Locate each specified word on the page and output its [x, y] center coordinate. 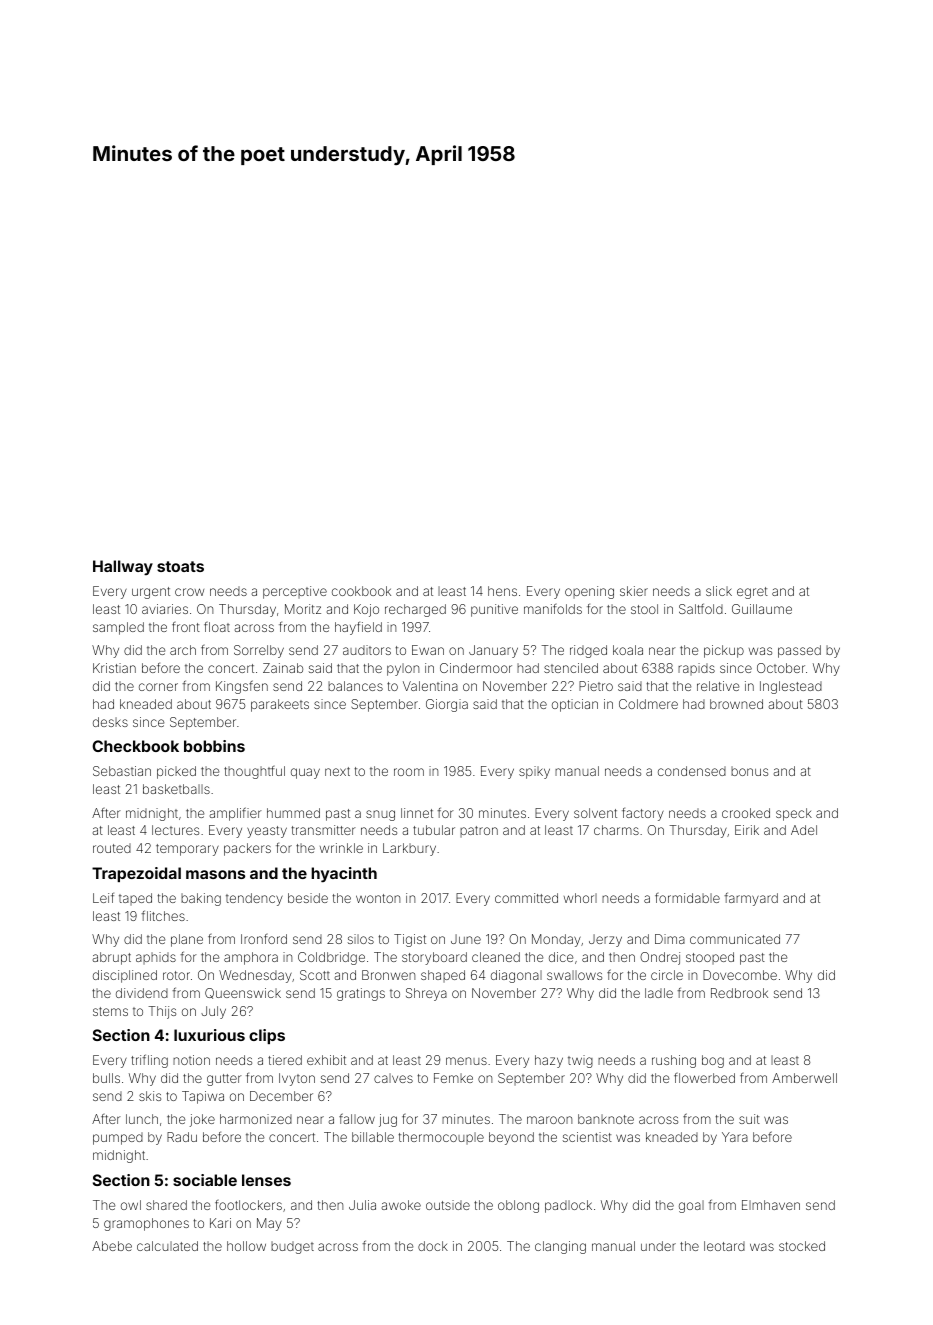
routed [112, 848]
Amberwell [804, 1078]
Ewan [428, 650]
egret [752, 593]
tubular [434, 830]
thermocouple [441, 1138]
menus [466, 1061]
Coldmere [648, 704]
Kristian [114, 668]
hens [502, 591]
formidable [687, 898]
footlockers [248, 1205]
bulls [106, 1078]
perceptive [295, 592]
